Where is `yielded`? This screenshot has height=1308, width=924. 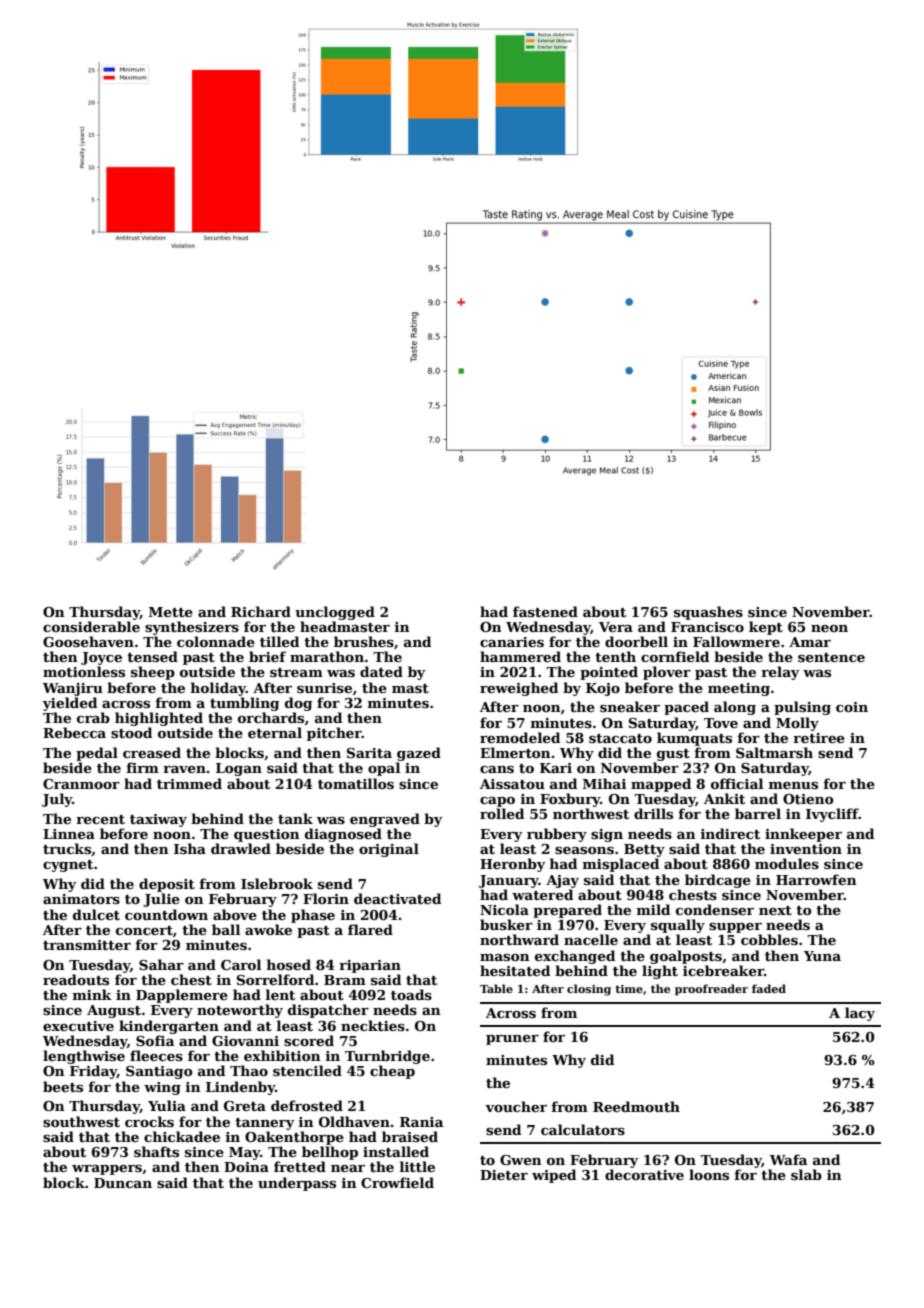 yielded is located at coordinates (70, 704).
